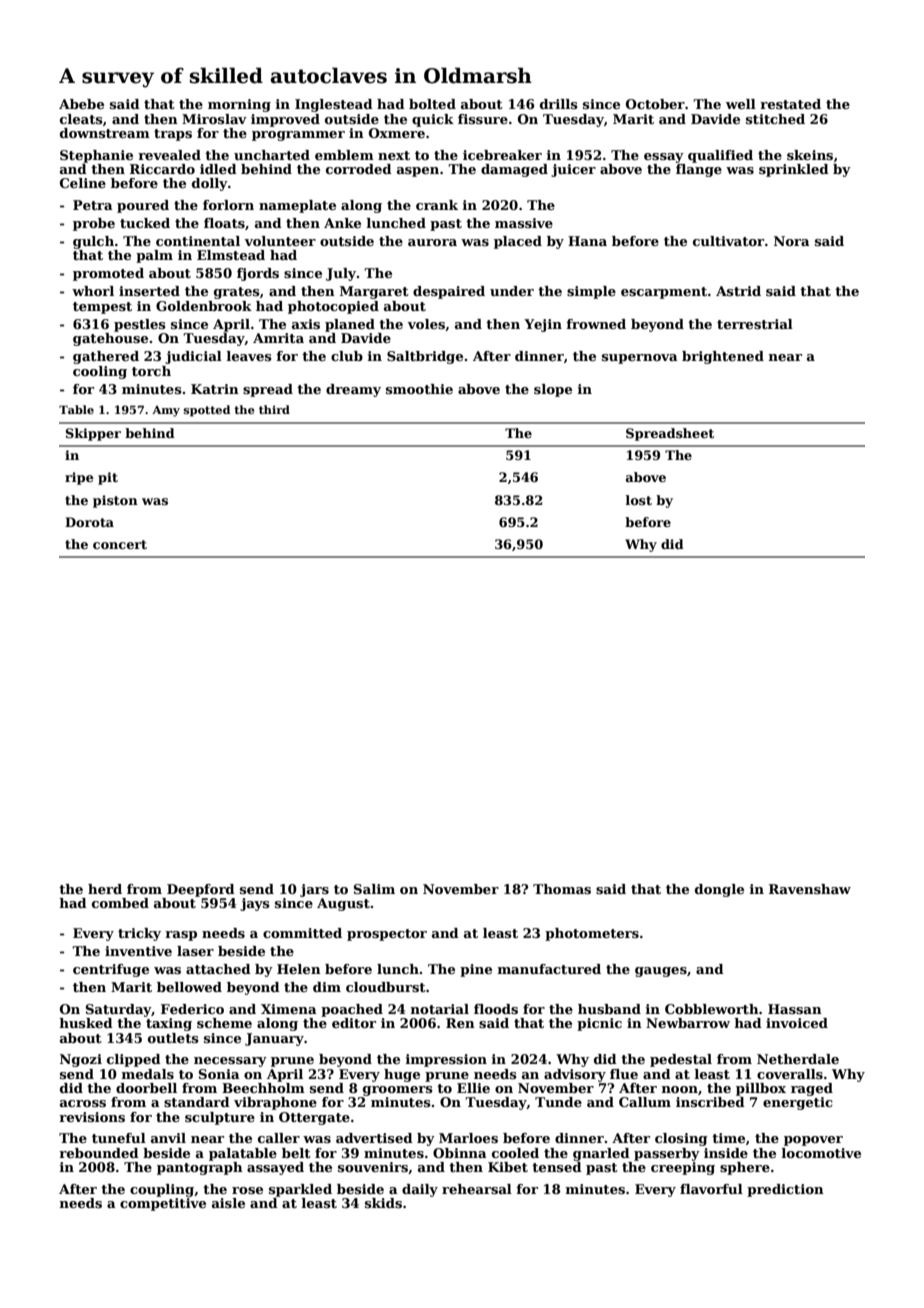 The width and height of the screenshot is (924, 1308). I want to click on advertised, so click(374, 1138).
